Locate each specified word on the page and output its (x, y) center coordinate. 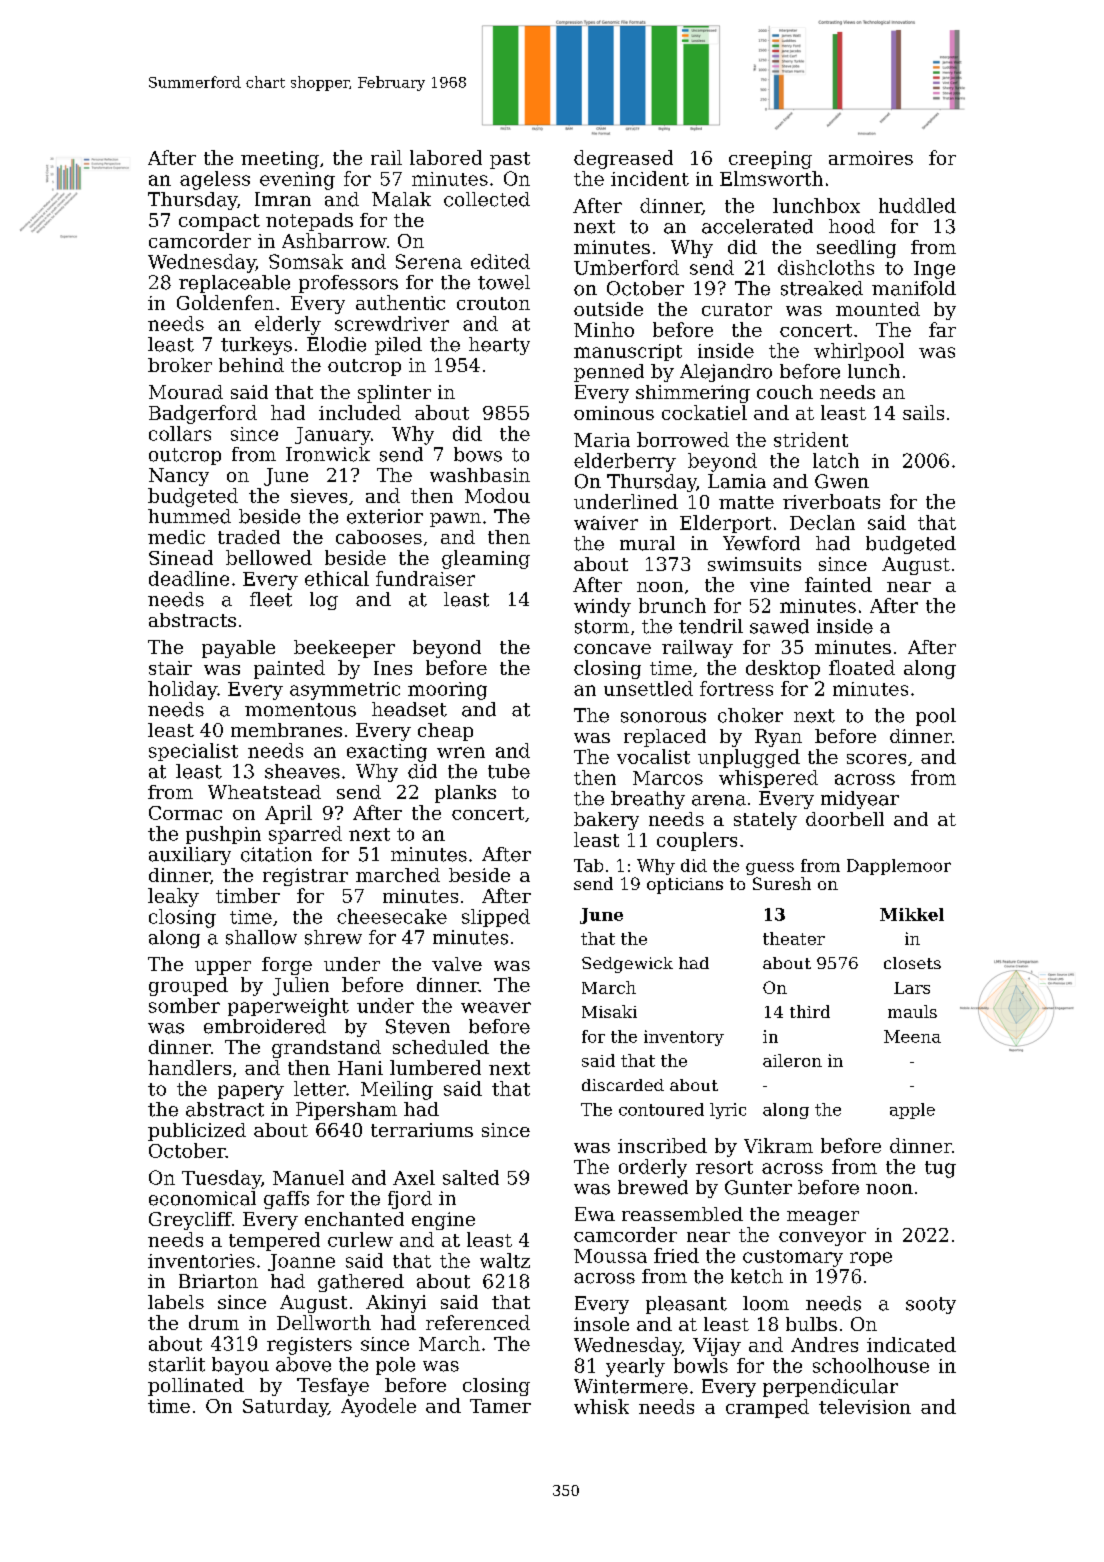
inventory (684, 1038)
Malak (401, 199)
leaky (173, 897)
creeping (770, 160)
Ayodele (378, 1407)
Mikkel (912, 914)
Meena (912, 1036)
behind (251, 365)
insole (601, 1324)
